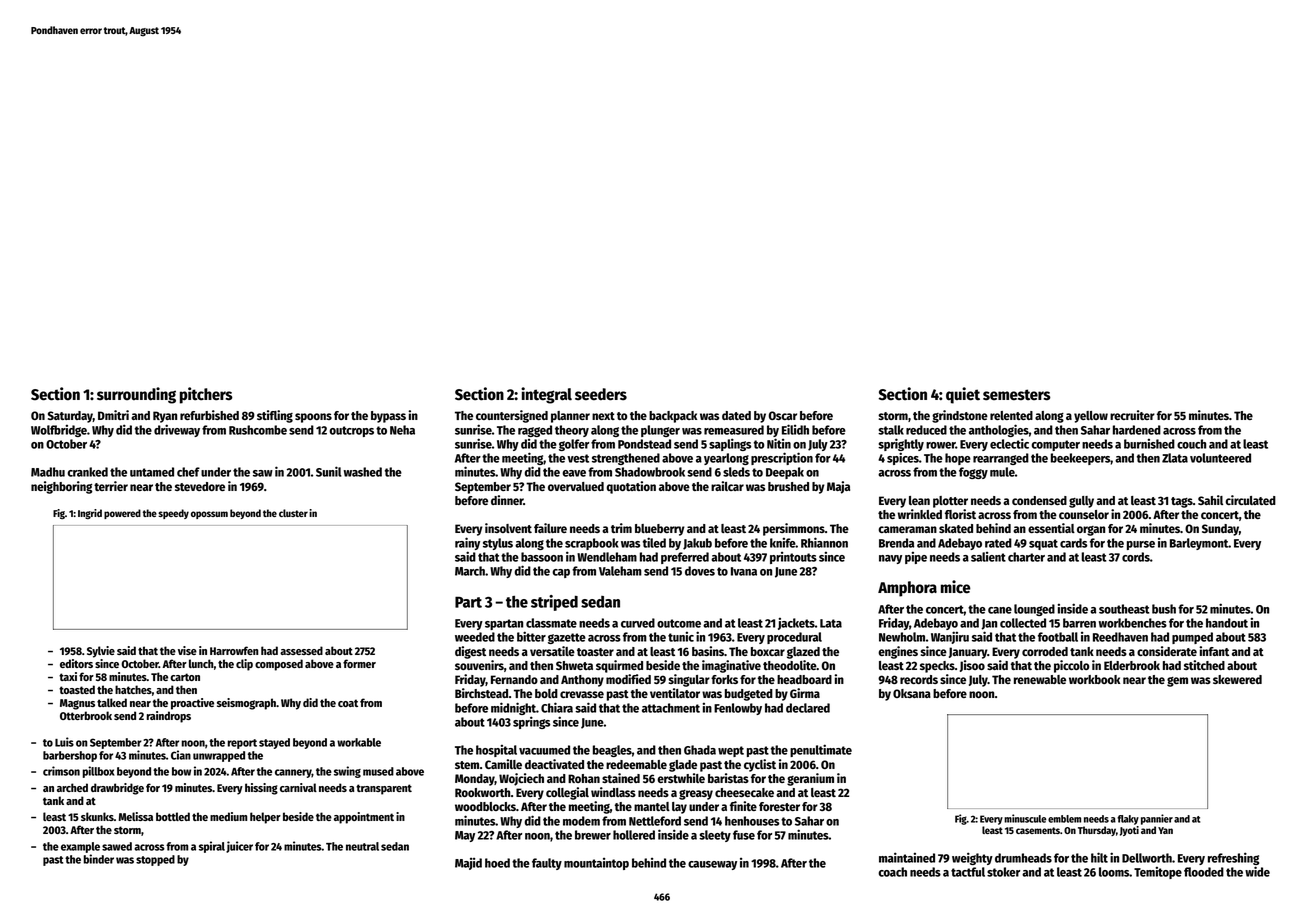 The height and width of the screenshot is (924, 1308). I want to click on opossum, so click(209, 515).
